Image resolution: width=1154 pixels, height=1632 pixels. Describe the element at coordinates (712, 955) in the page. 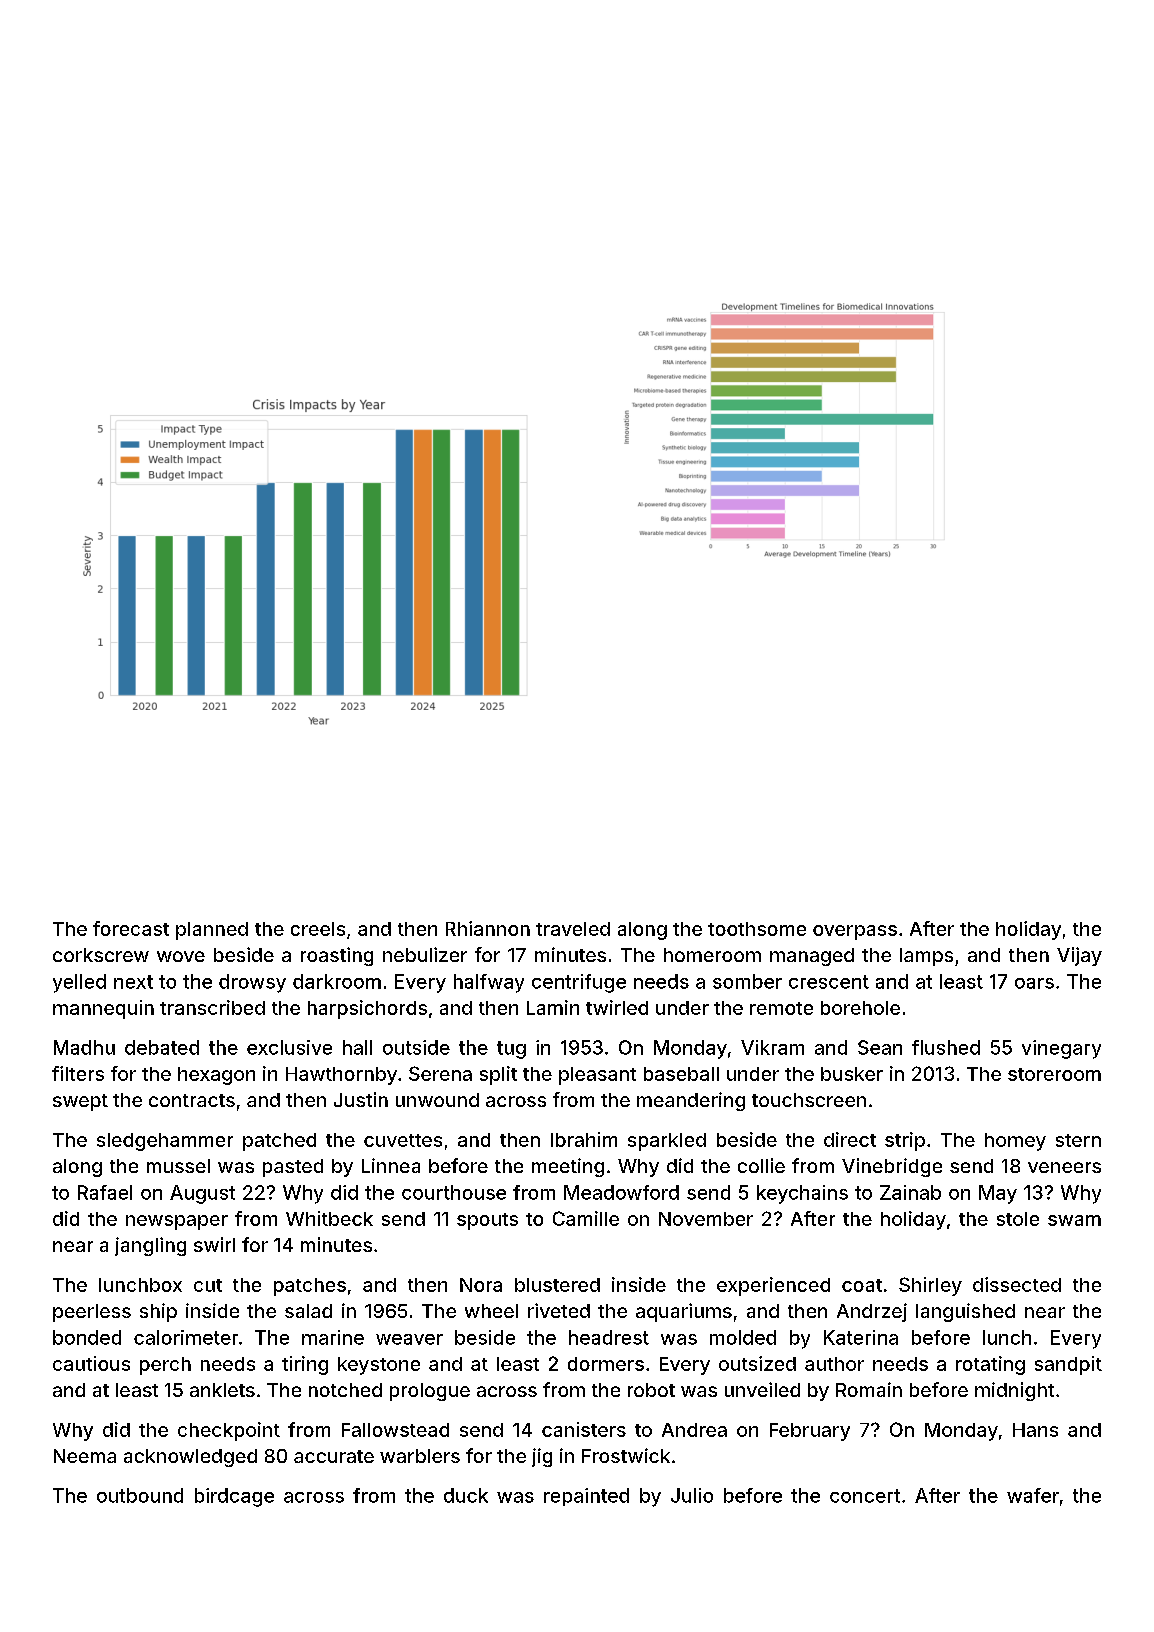

I see `homeroom` at that location.
